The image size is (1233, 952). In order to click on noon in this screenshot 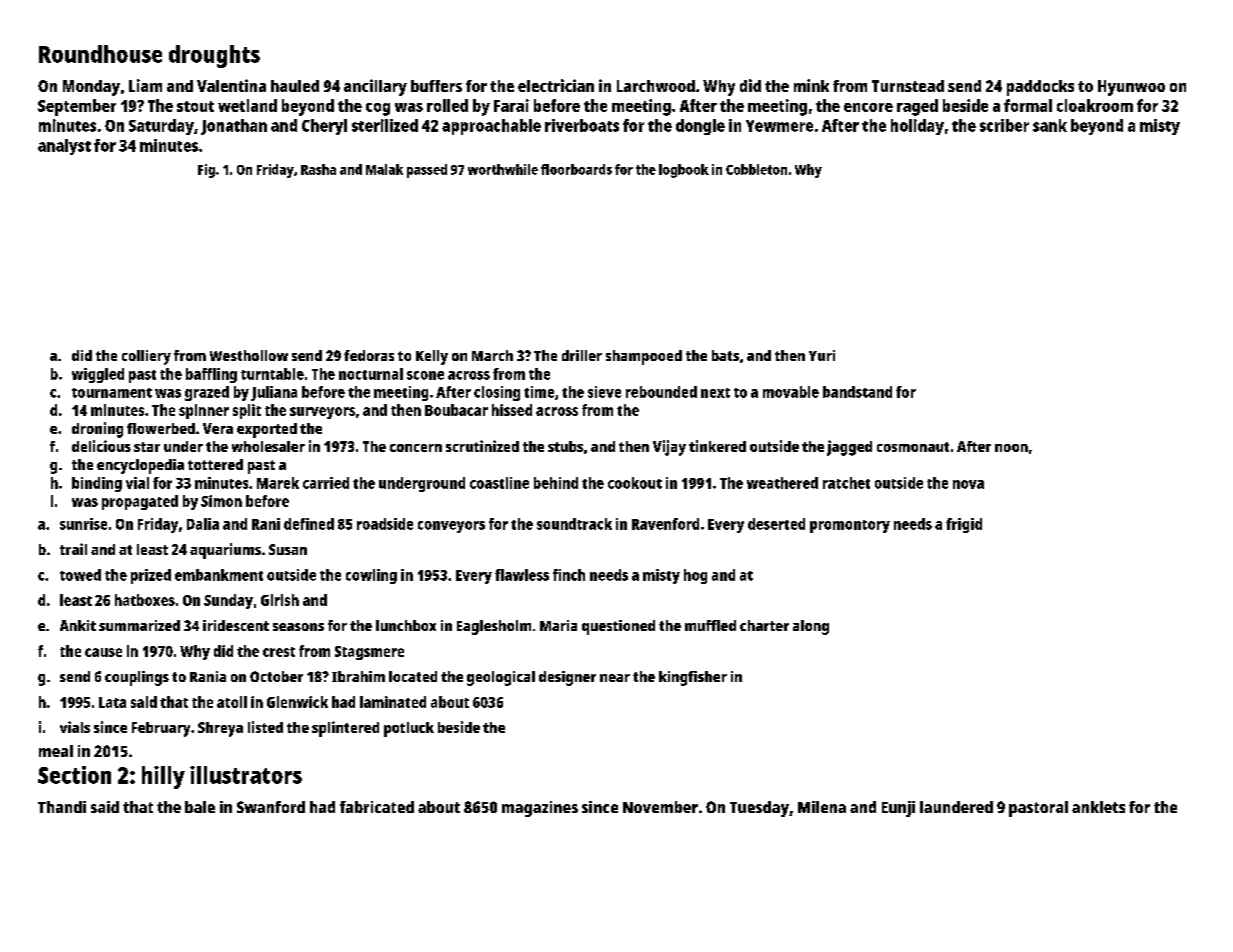, I will do `click(1011, 448)`.
